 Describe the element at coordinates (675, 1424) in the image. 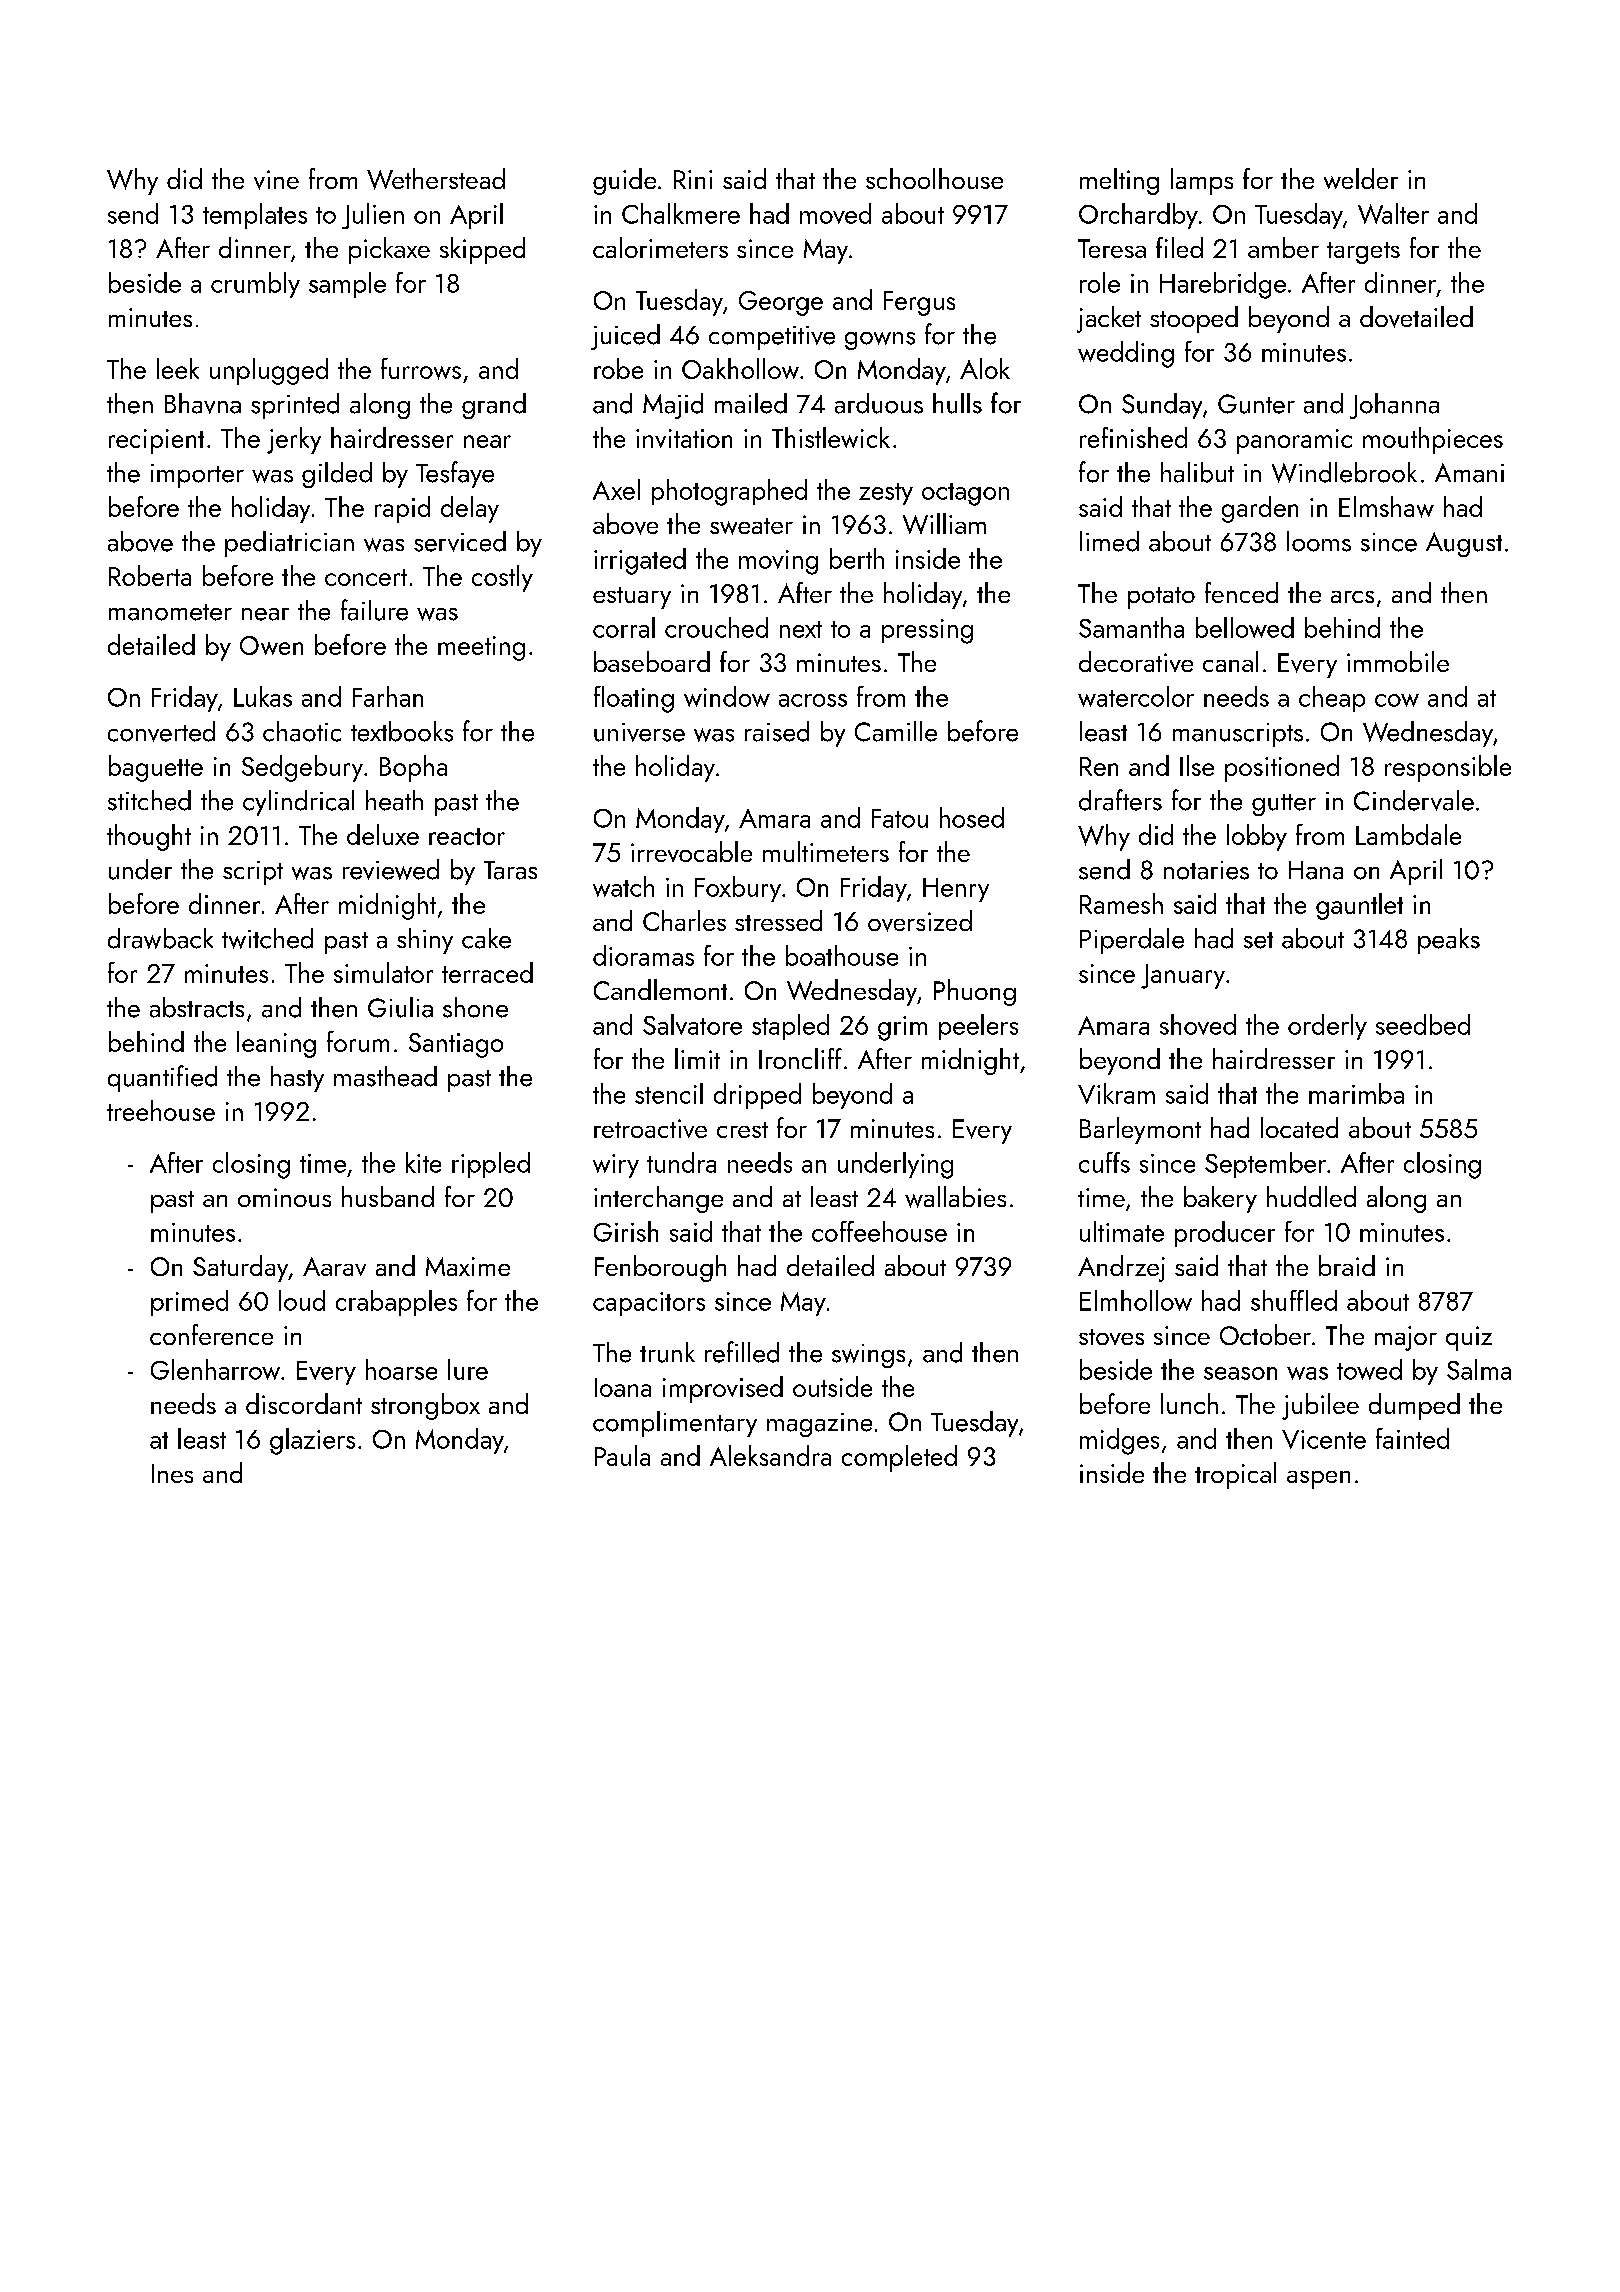

I see `complimentary` at that location.
